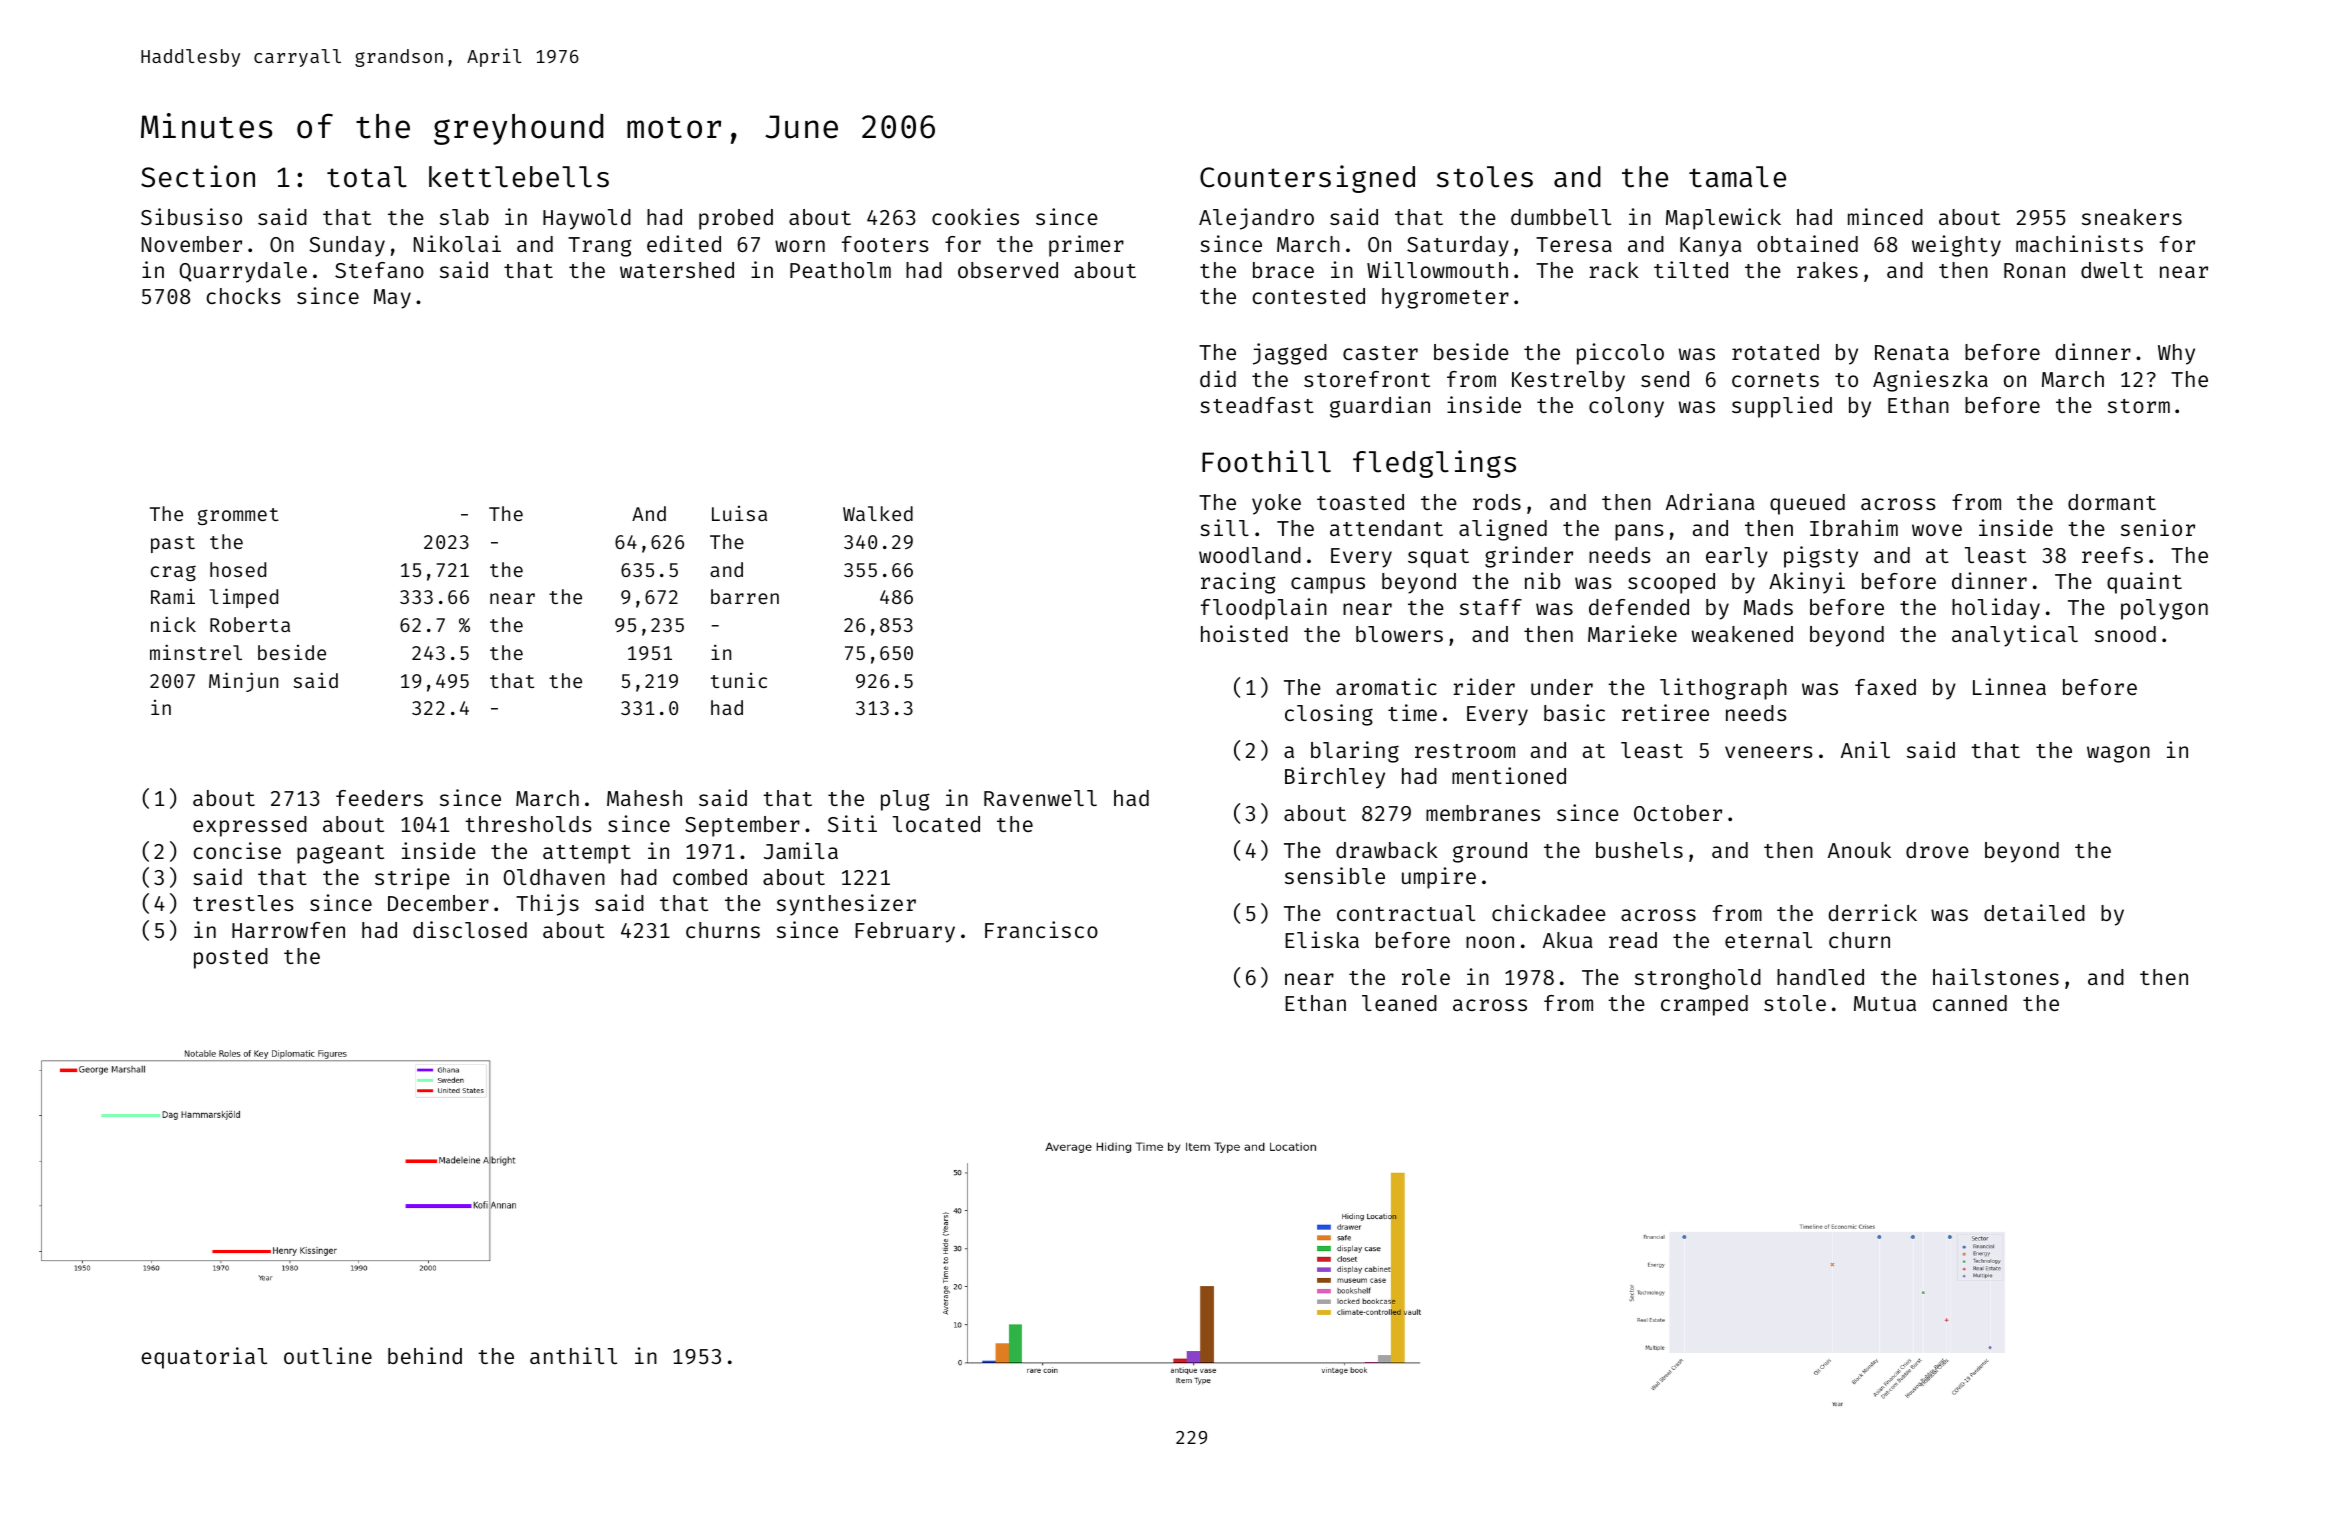 The height and width of the image is (1521, 2350). What do you see at coordinates (238, 569) in the image?
I see `hosed` at bounding box center [238, 569].
